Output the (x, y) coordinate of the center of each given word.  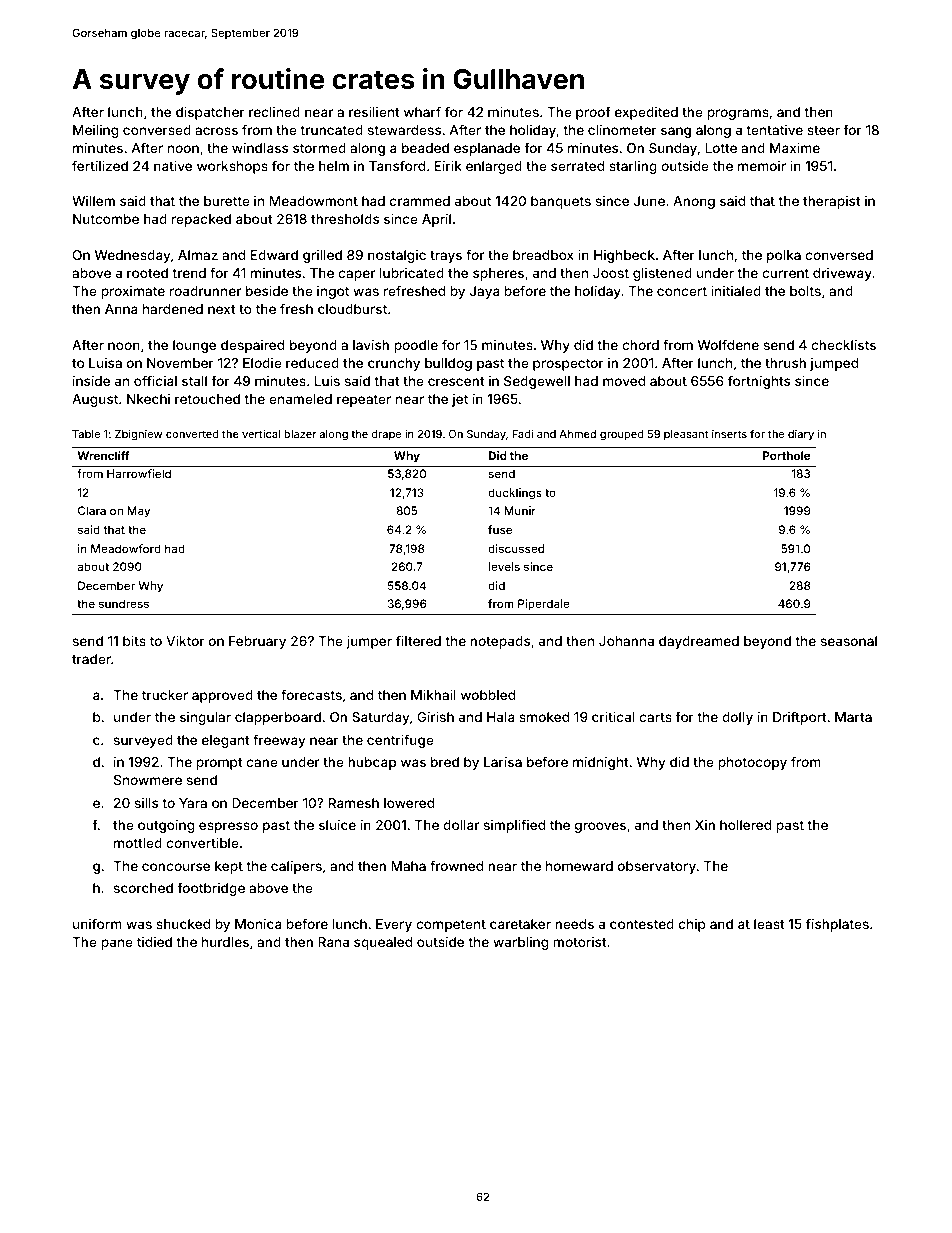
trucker (165, 695)
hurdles (225, 942)
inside (91, 381)
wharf (422, 111)
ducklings (515, 494)
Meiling (95, 131)
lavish (371, 345)
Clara (92, 510)
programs (738, 114)
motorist (580, 942)
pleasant (686, 435)
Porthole (787, 455)
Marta (853, 717)
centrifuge (400, 741)
